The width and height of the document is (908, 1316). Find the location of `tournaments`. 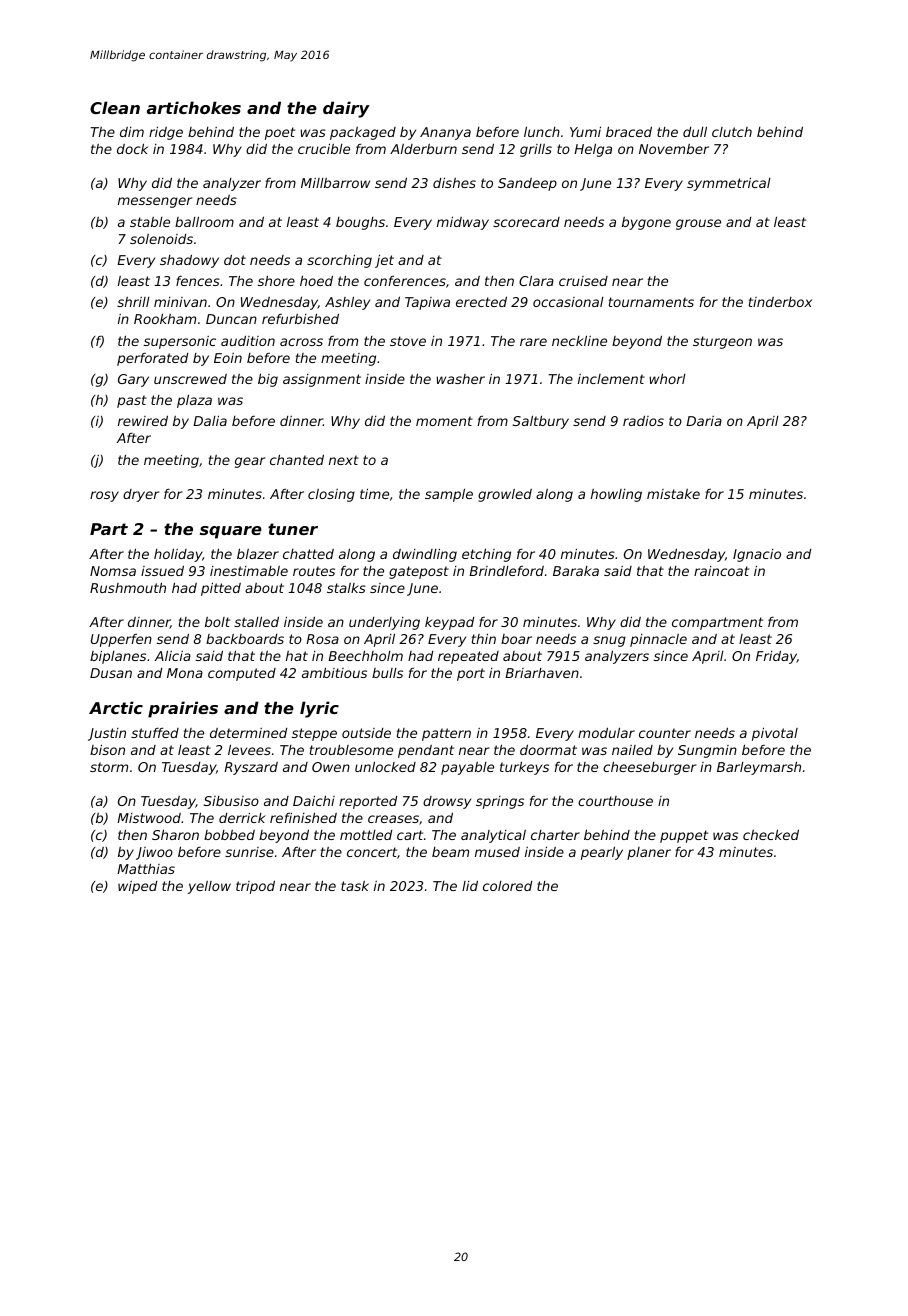

tournaments is located at coordinates (651, 302).
